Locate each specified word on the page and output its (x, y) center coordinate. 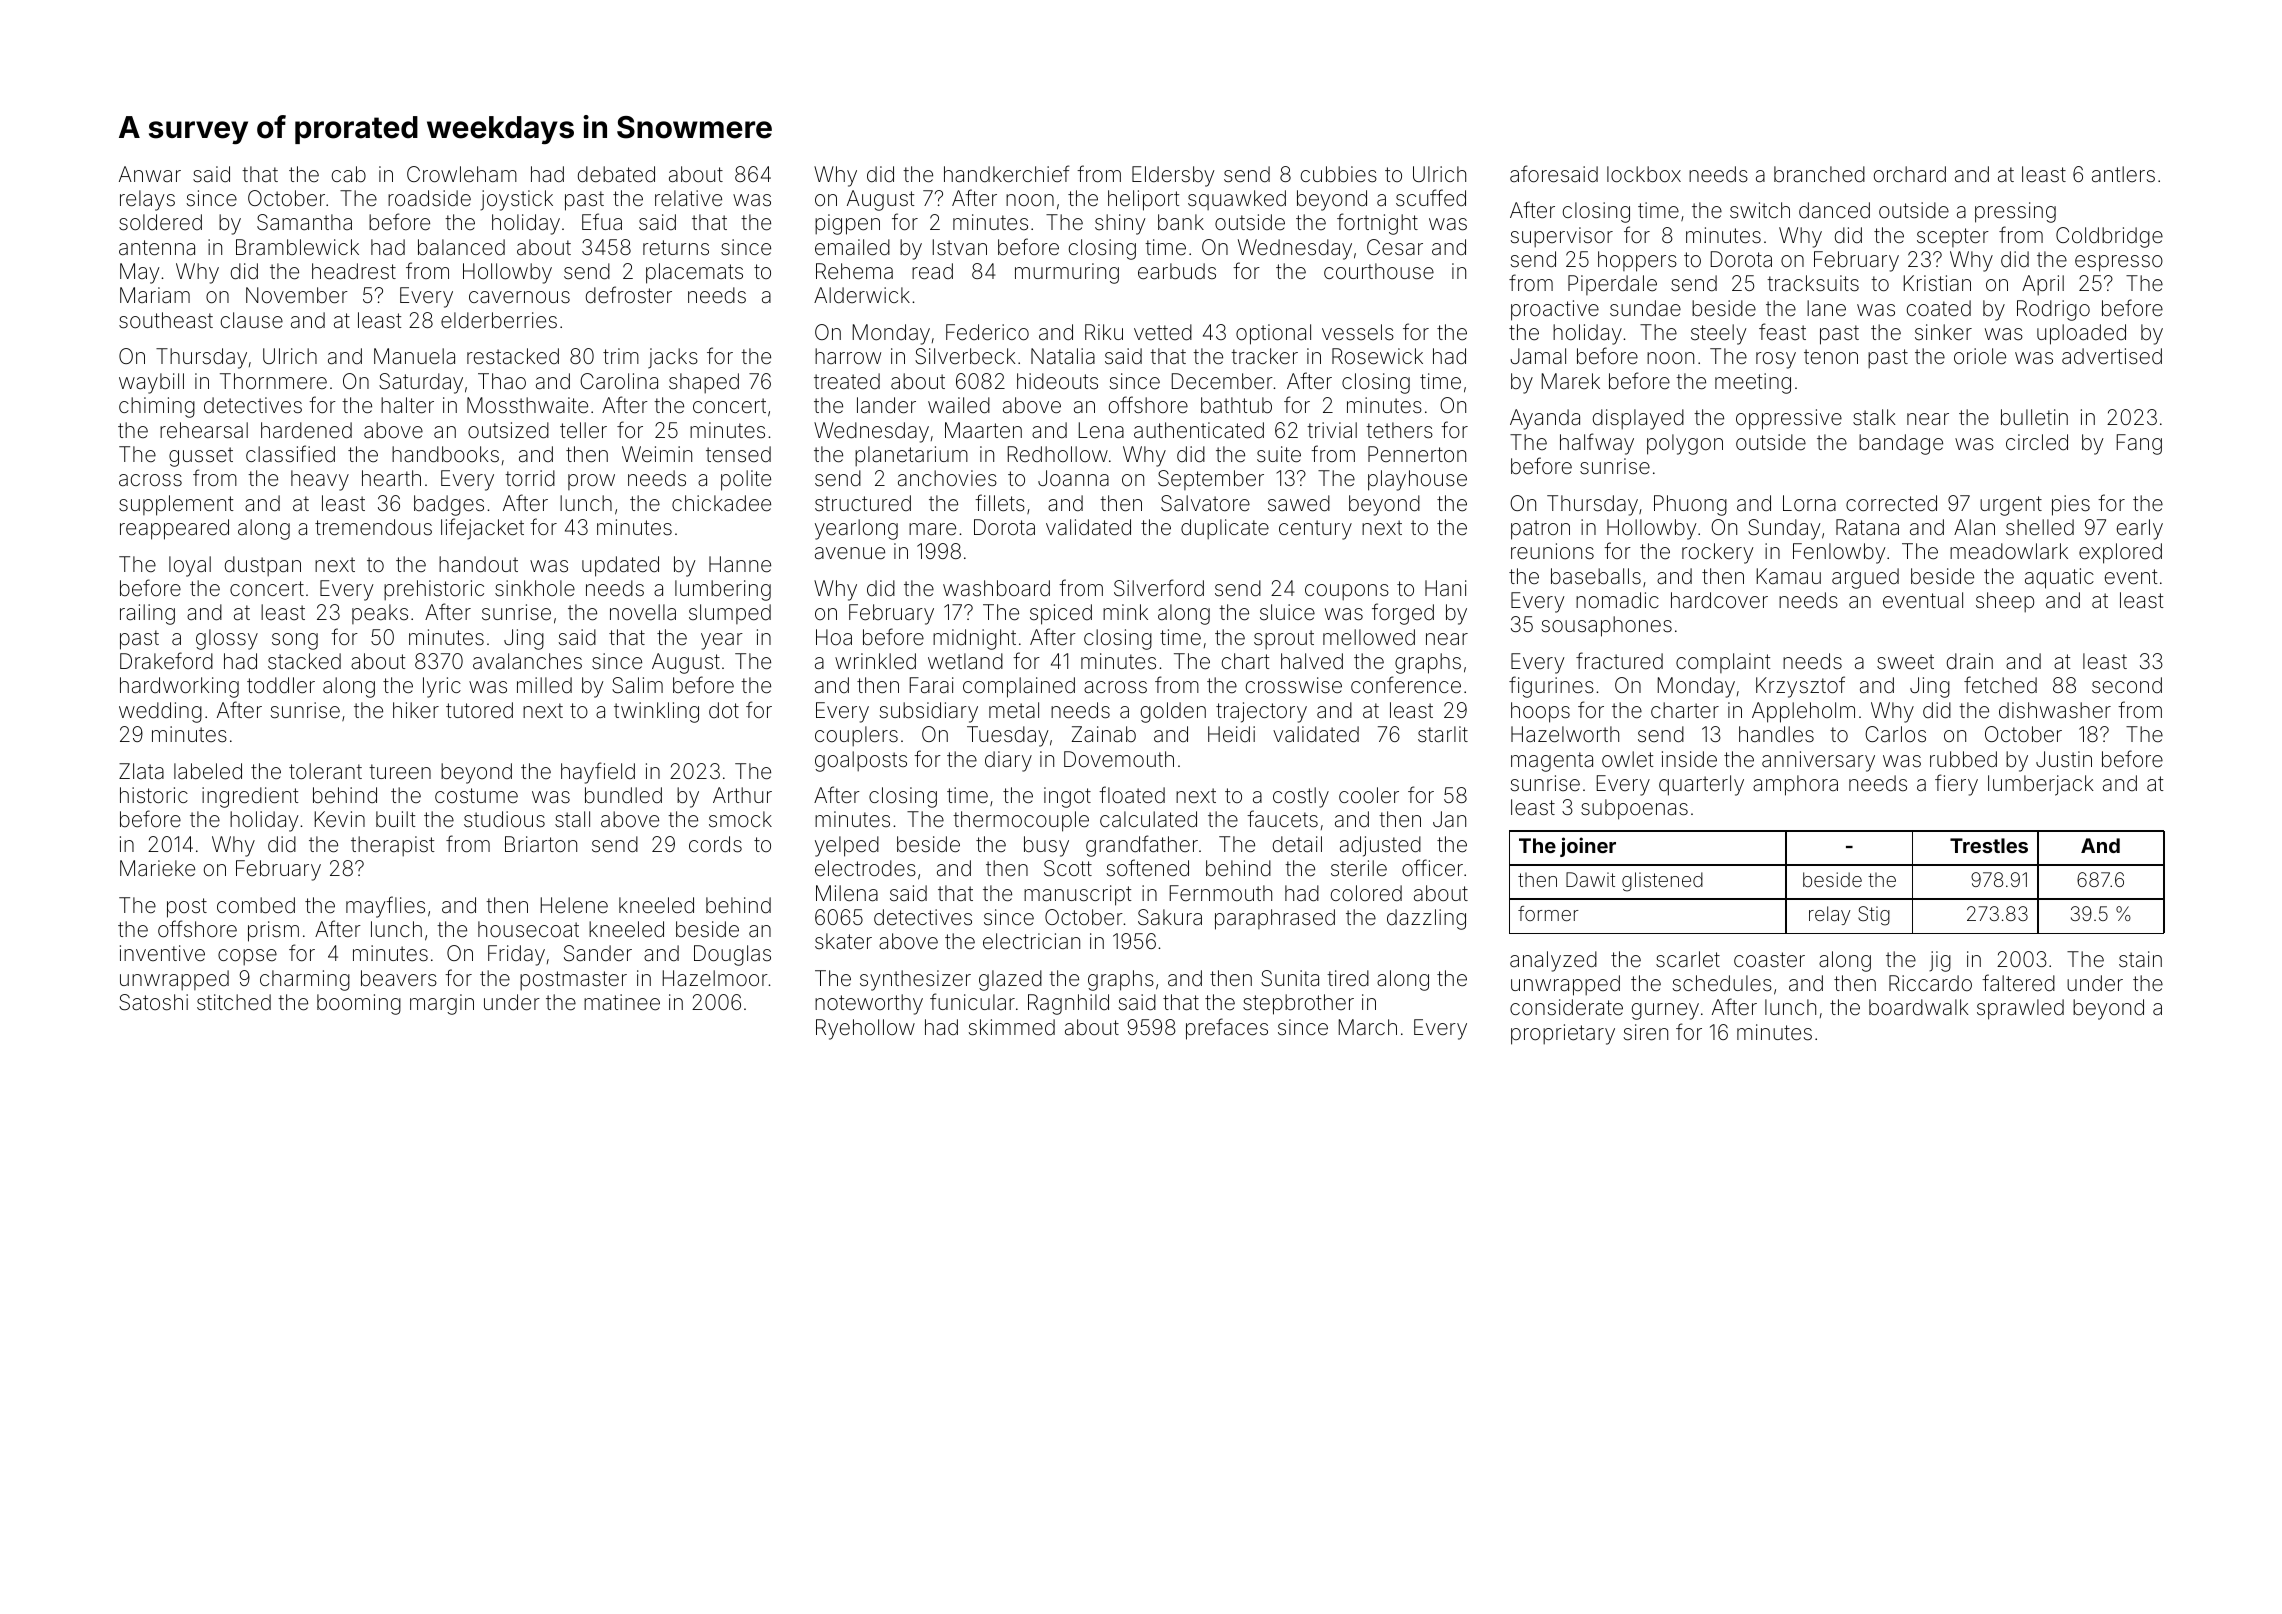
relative (688, 198)
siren (1646, 1032)
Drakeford (166, 661)
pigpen (847, 224)
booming (359, 1004)
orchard (1910, 174)
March (1368, 1027)
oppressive (1789, 419)
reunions (1552, 551)
